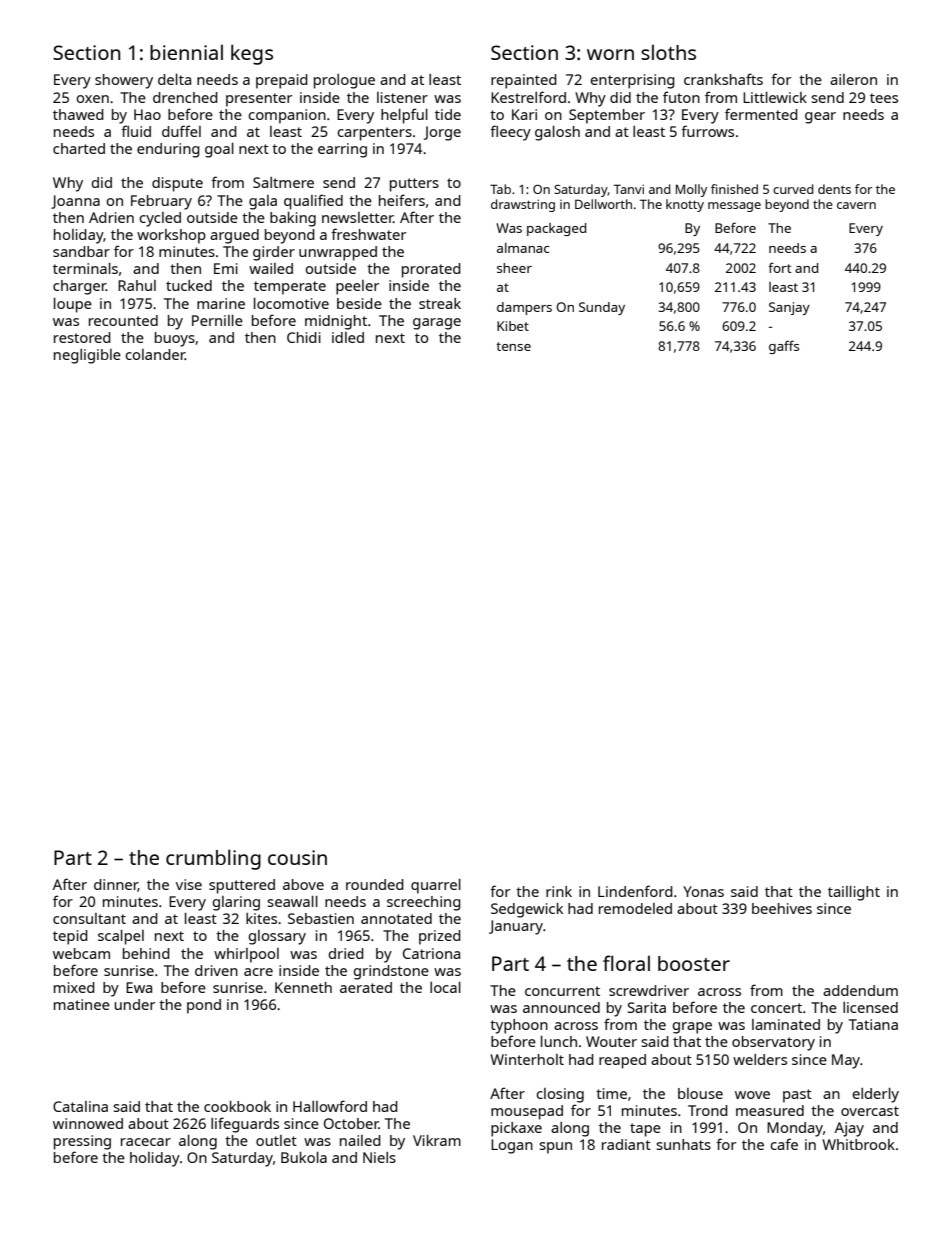  Describe the element at coordinates (668, 52) in the image. I see `sloths` at that location.
